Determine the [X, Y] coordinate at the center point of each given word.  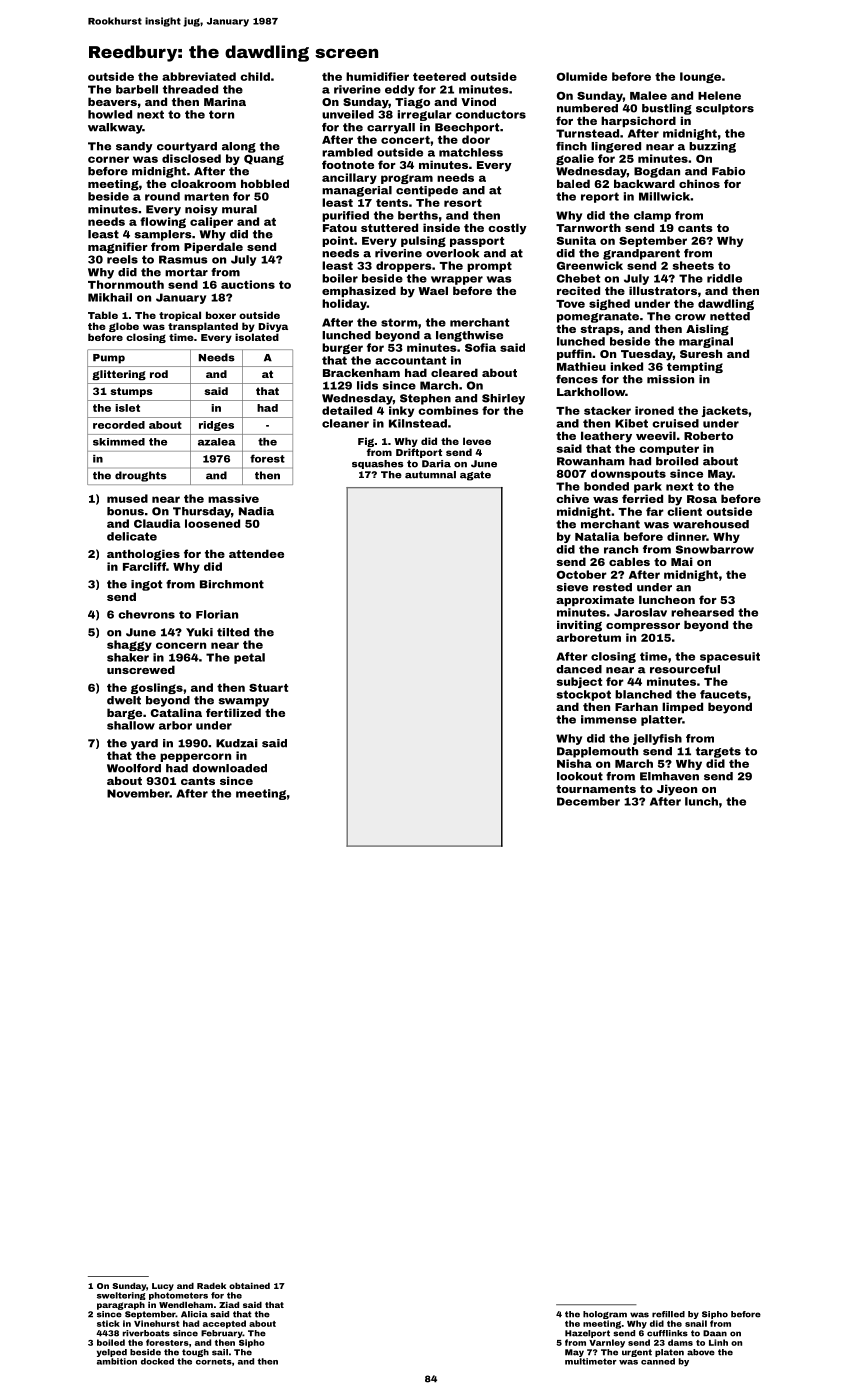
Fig [366, 442]
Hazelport [587, 1334]
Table [103, 315]
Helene [719, 95]
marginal [706, 342]
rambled [347, 152]
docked [157, 1361]
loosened [212, 523]
